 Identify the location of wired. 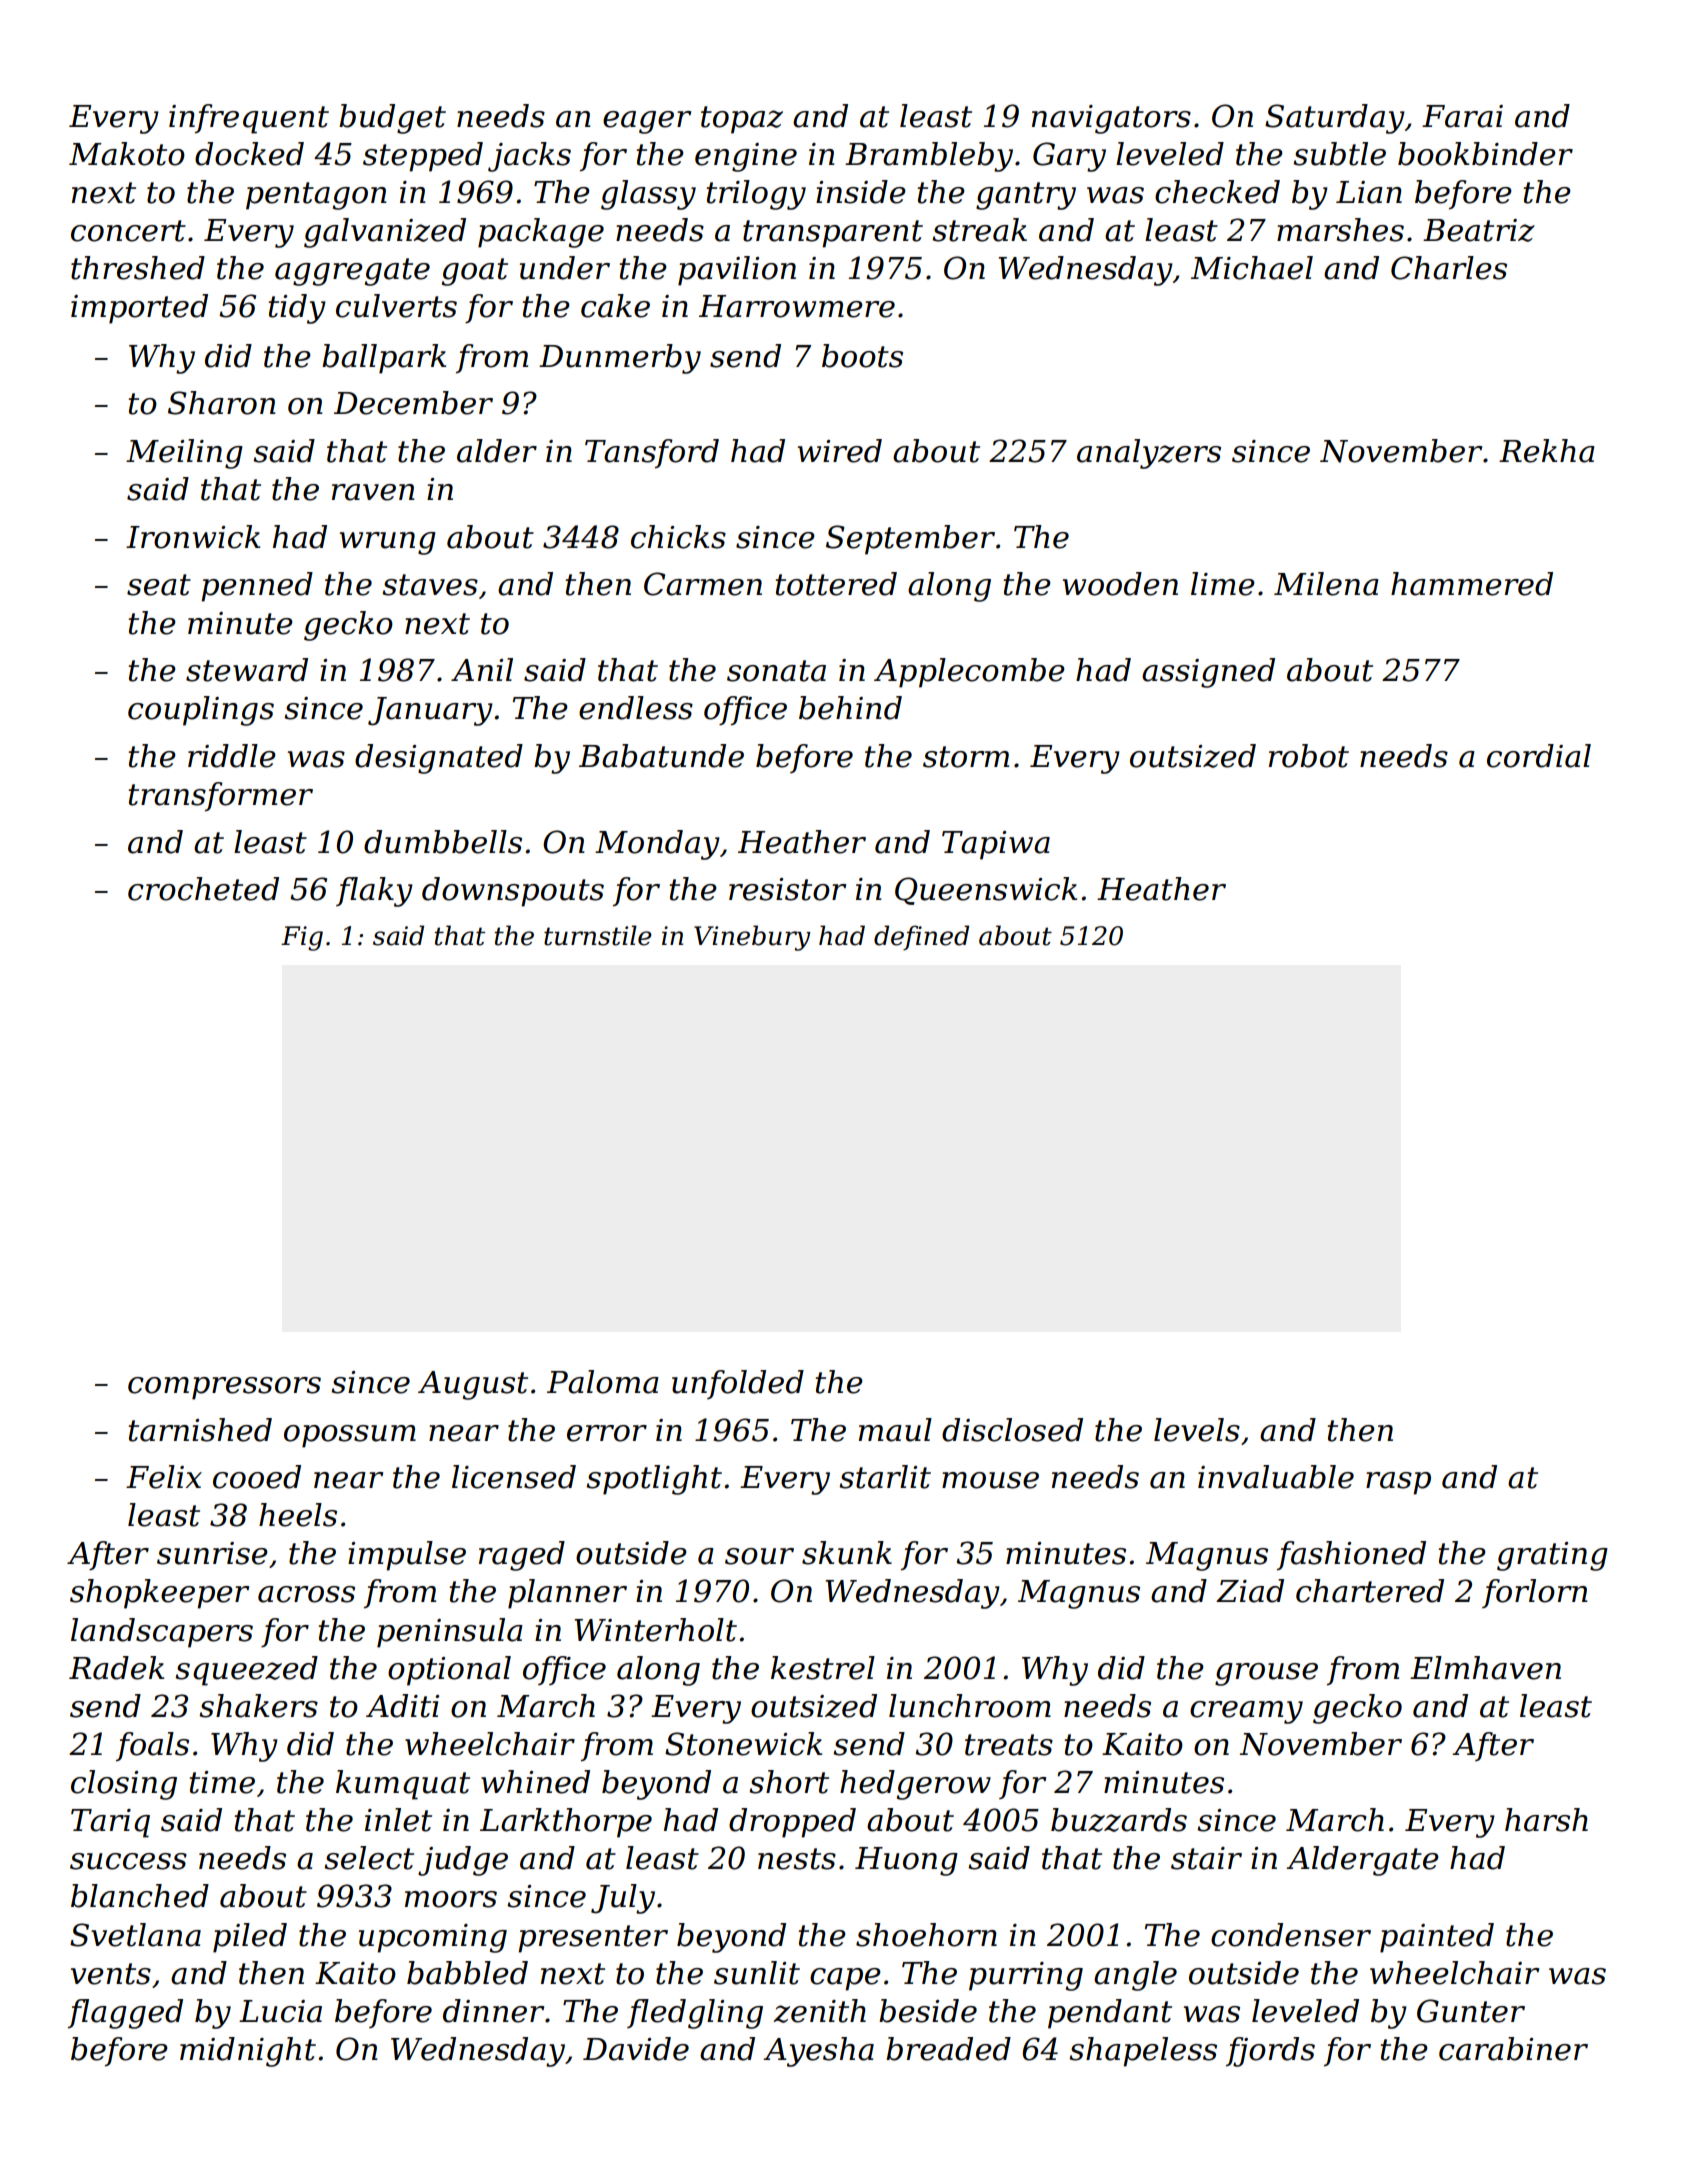
(839, 451).
